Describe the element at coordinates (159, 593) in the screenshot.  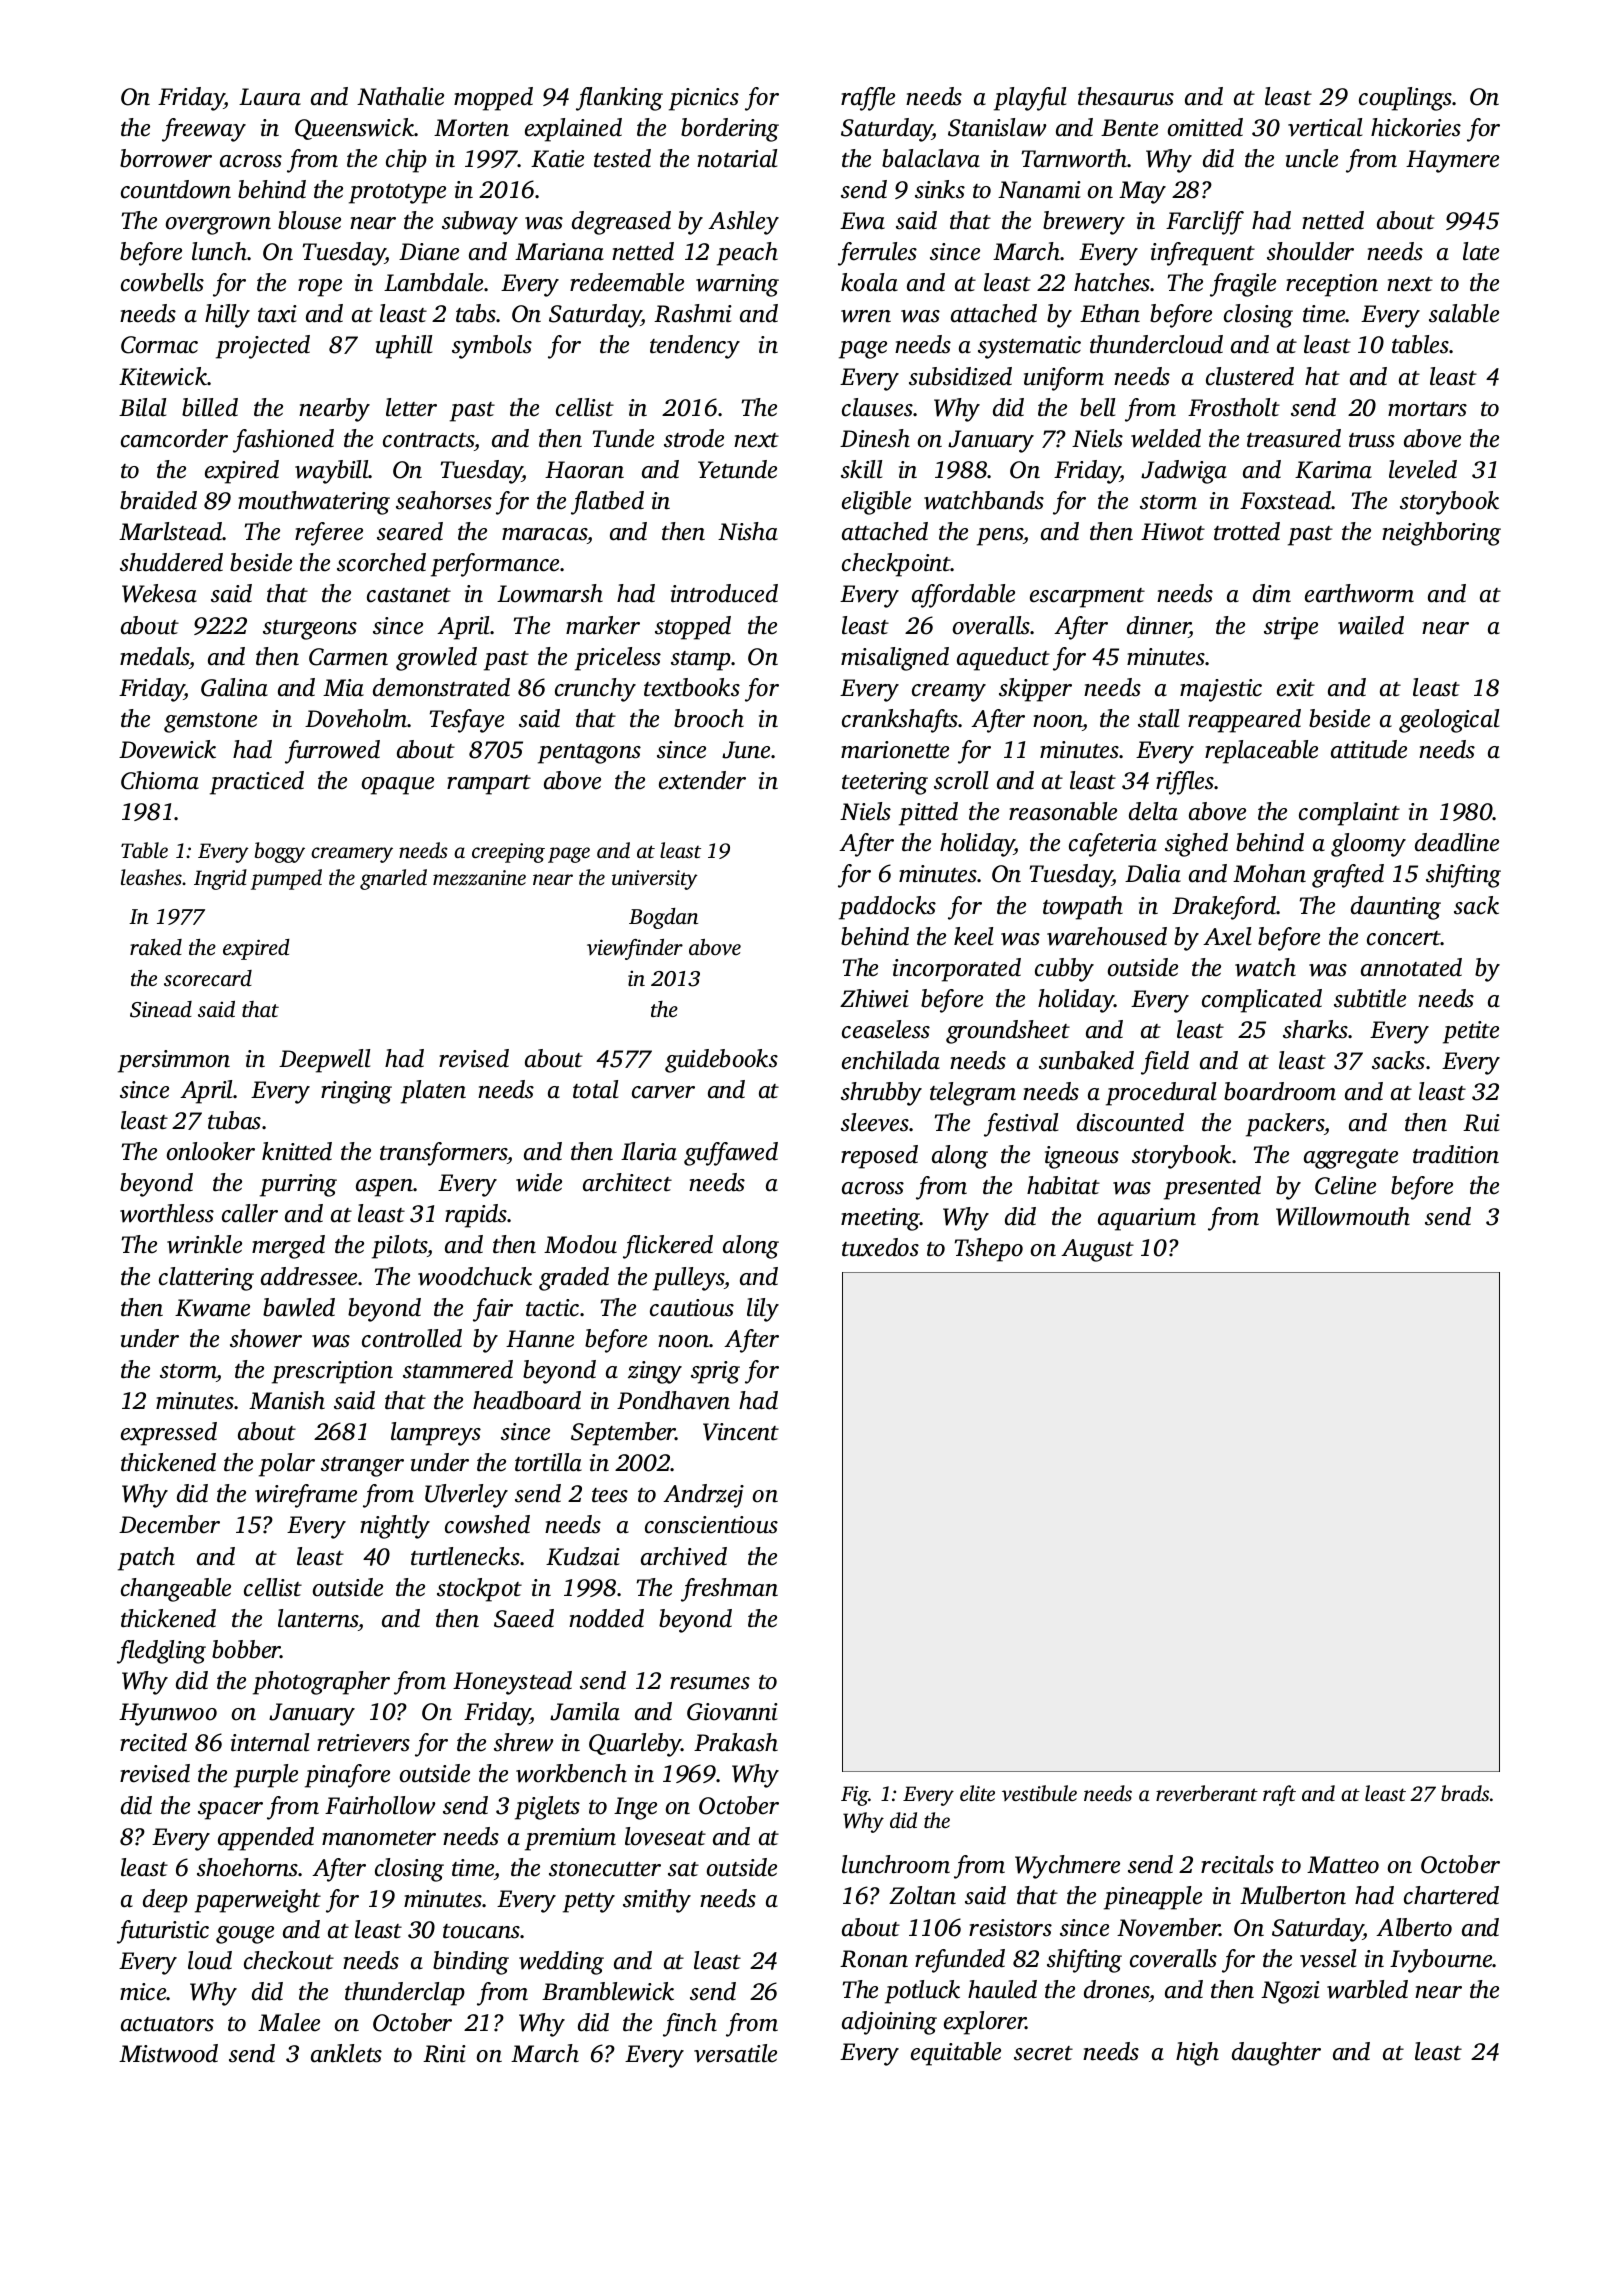
I see `Wekesa` at that location.
